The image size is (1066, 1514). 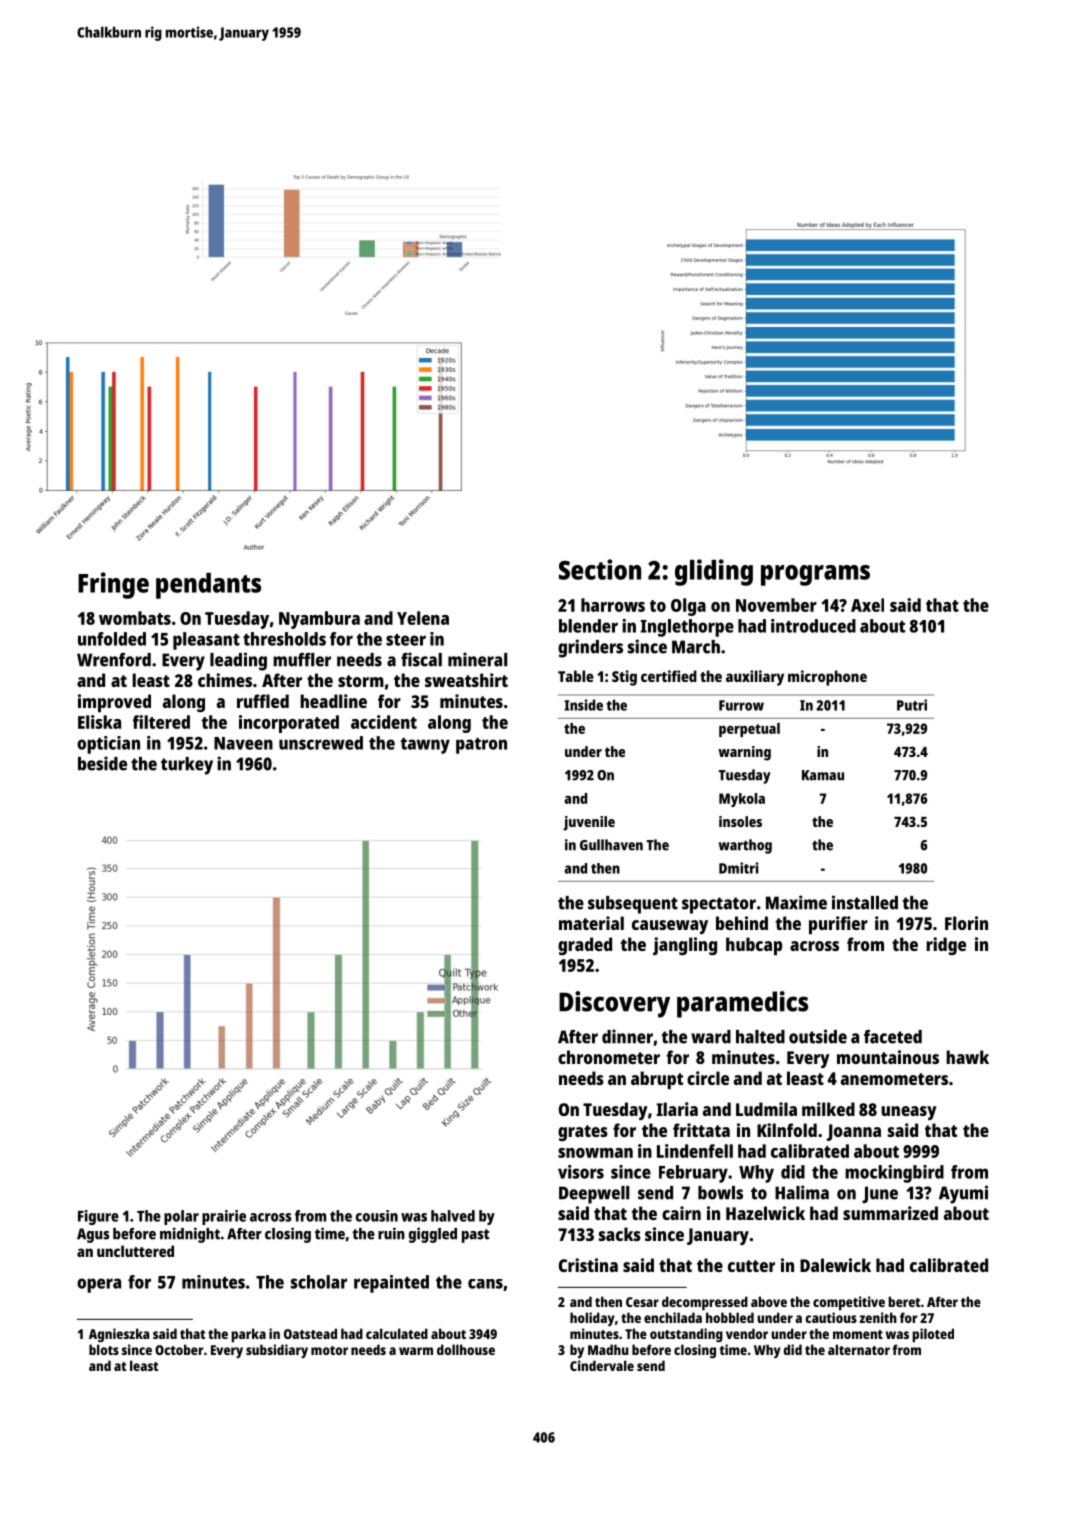 What do you see at coordinates (102, 763) in the image?
I see `beside` at bounding box center [102, 763].
